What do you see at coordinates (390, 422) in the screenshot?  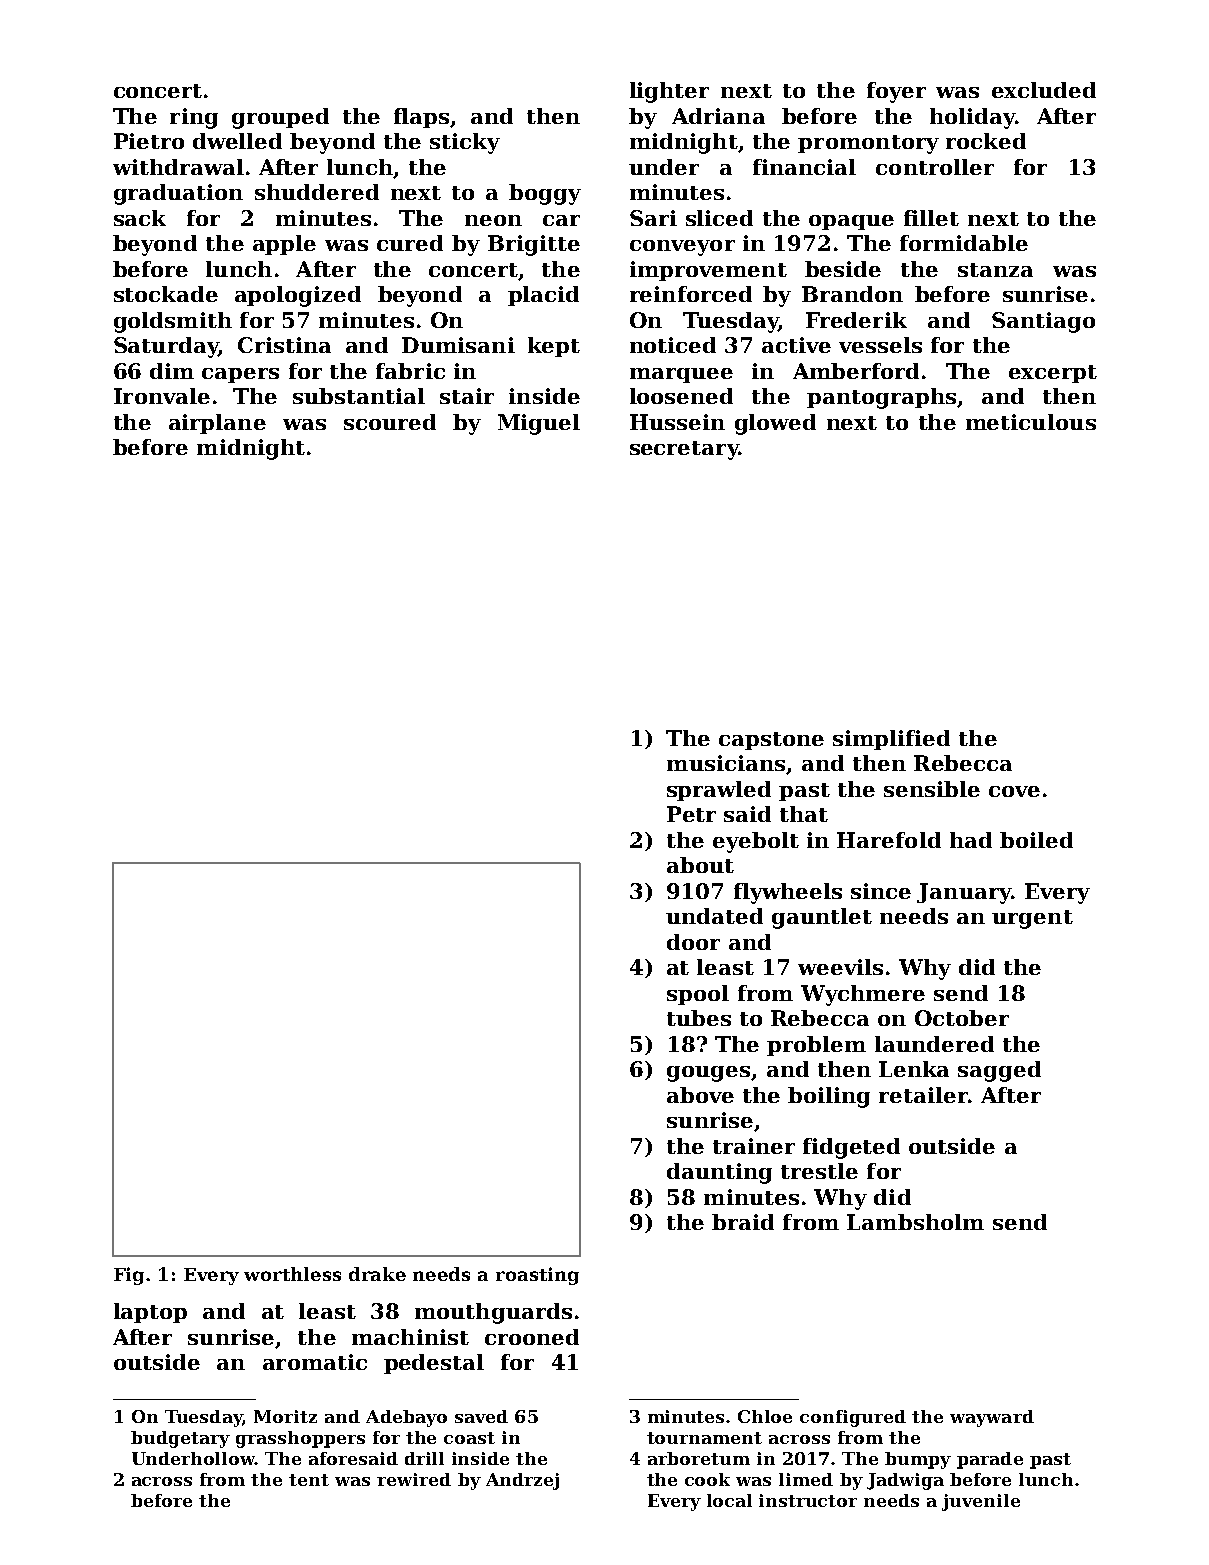 I see `scoured` at bounding box center [390, 422].
